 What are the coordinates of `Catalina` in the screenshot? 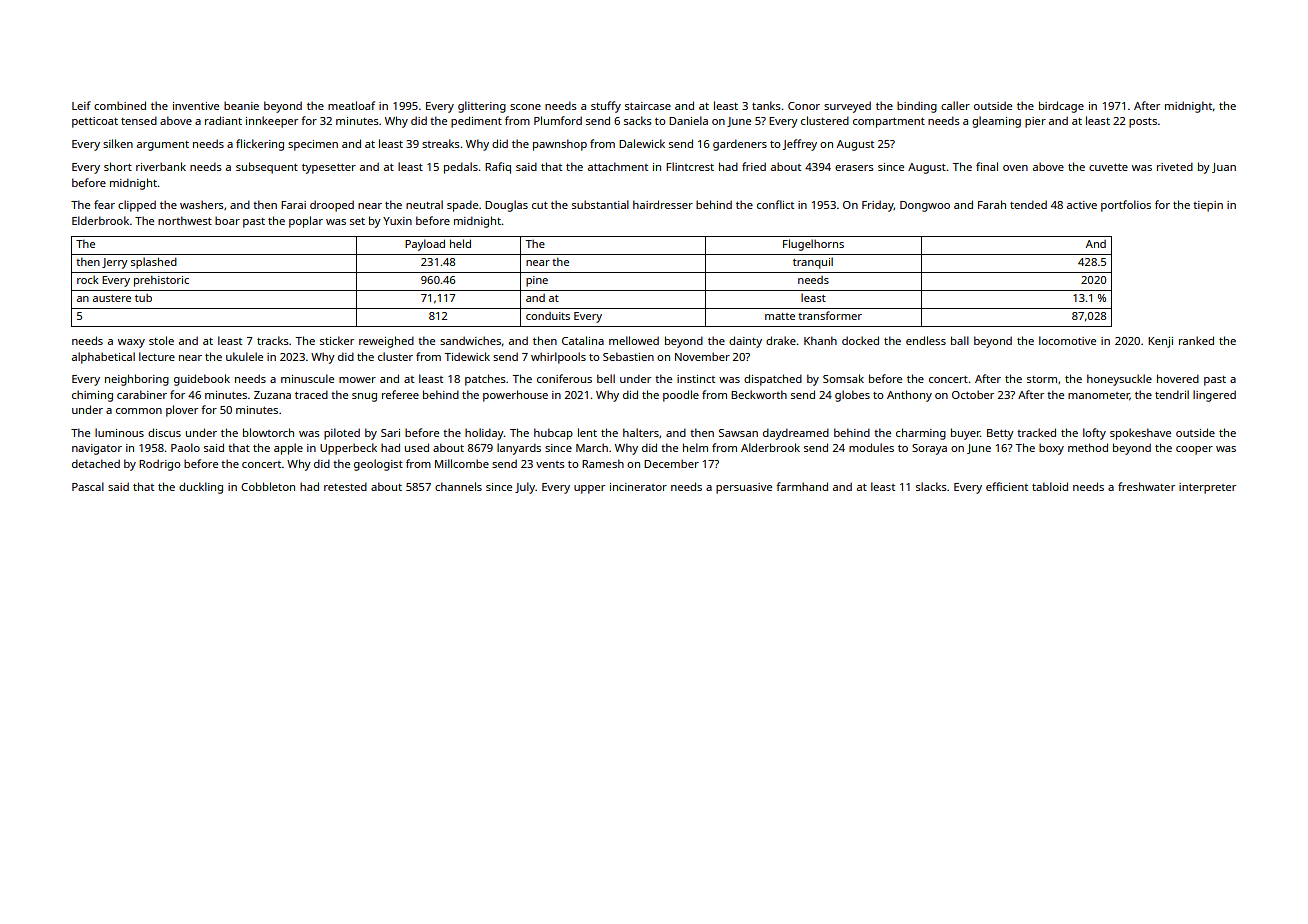 It's located at (583, 340).
